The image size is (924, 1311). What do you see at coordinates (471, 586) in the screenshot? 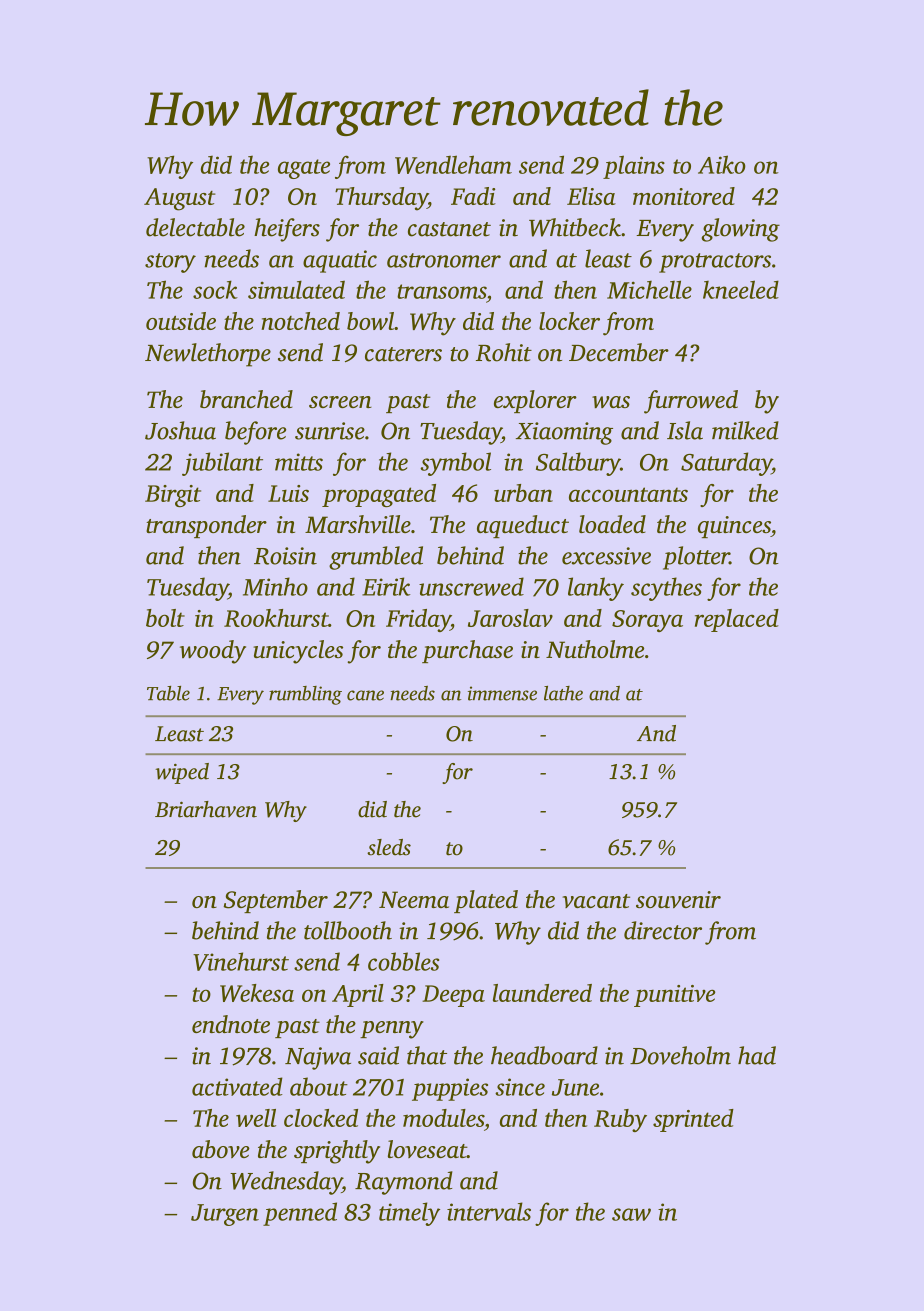
I see `unscrewed` at bounding box center [471, 586].
